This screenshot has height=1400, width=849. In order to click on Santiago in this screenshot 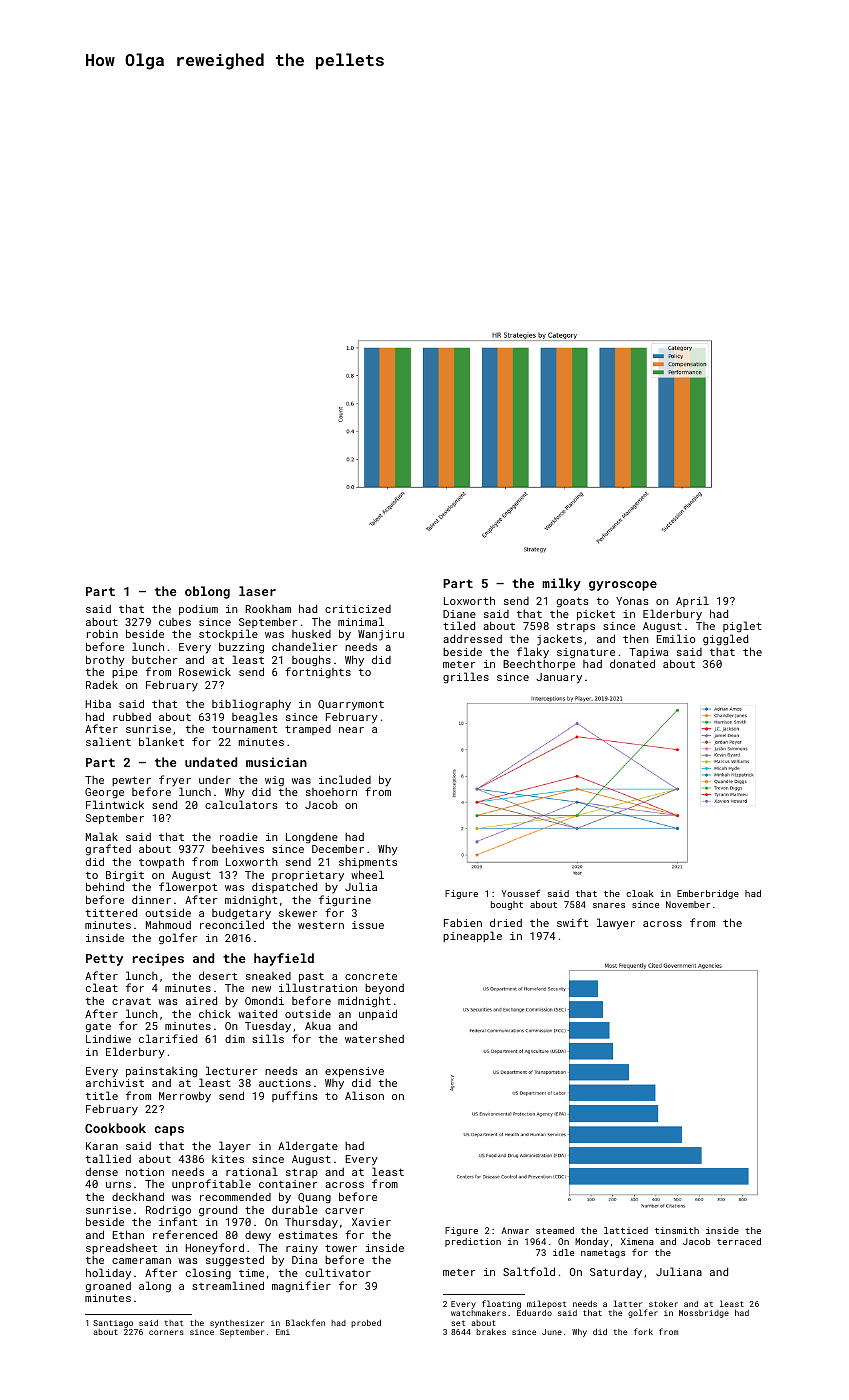, I will do `click(113, 1324)`.
